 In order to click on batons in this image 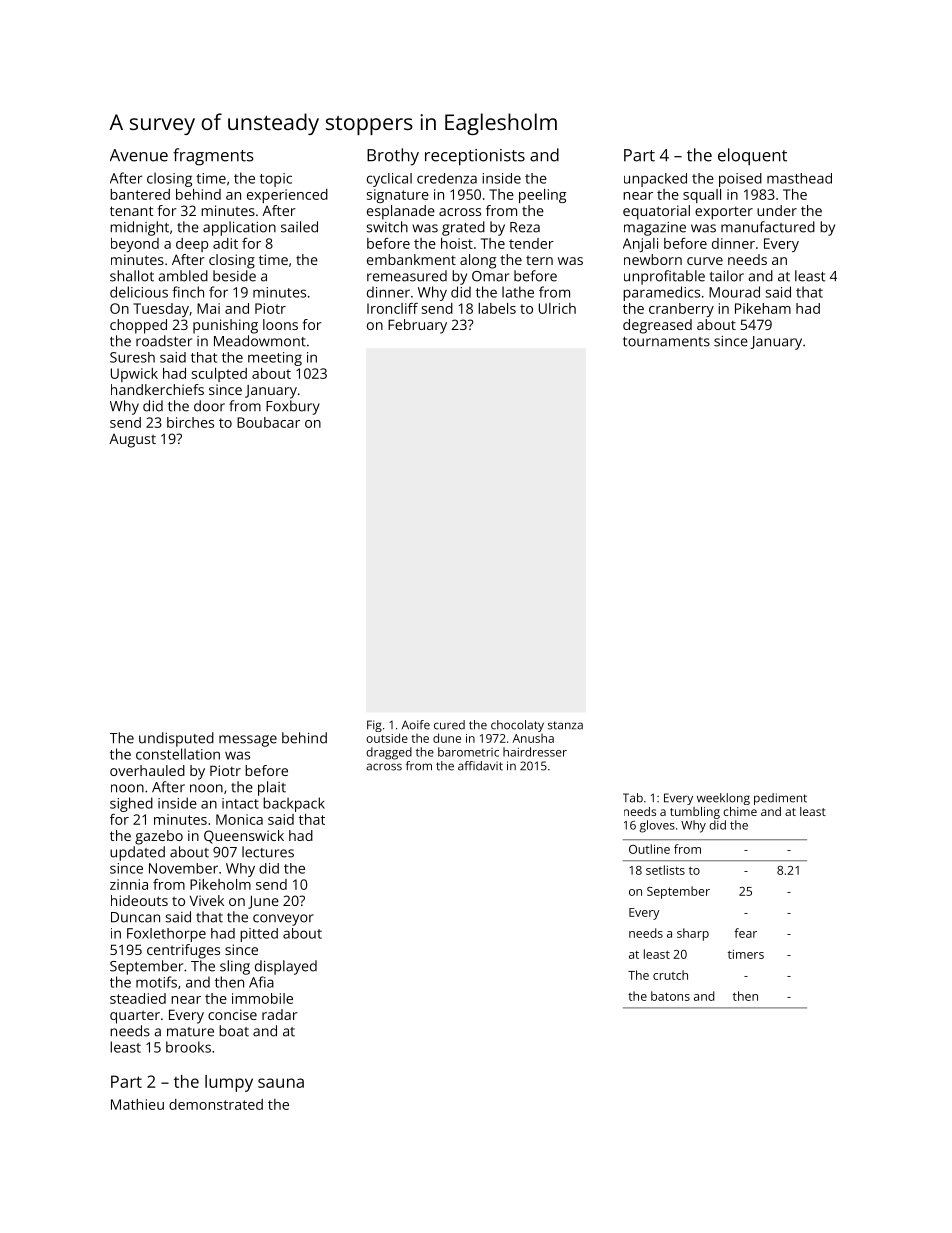, I will do `click(670, 996)`.
